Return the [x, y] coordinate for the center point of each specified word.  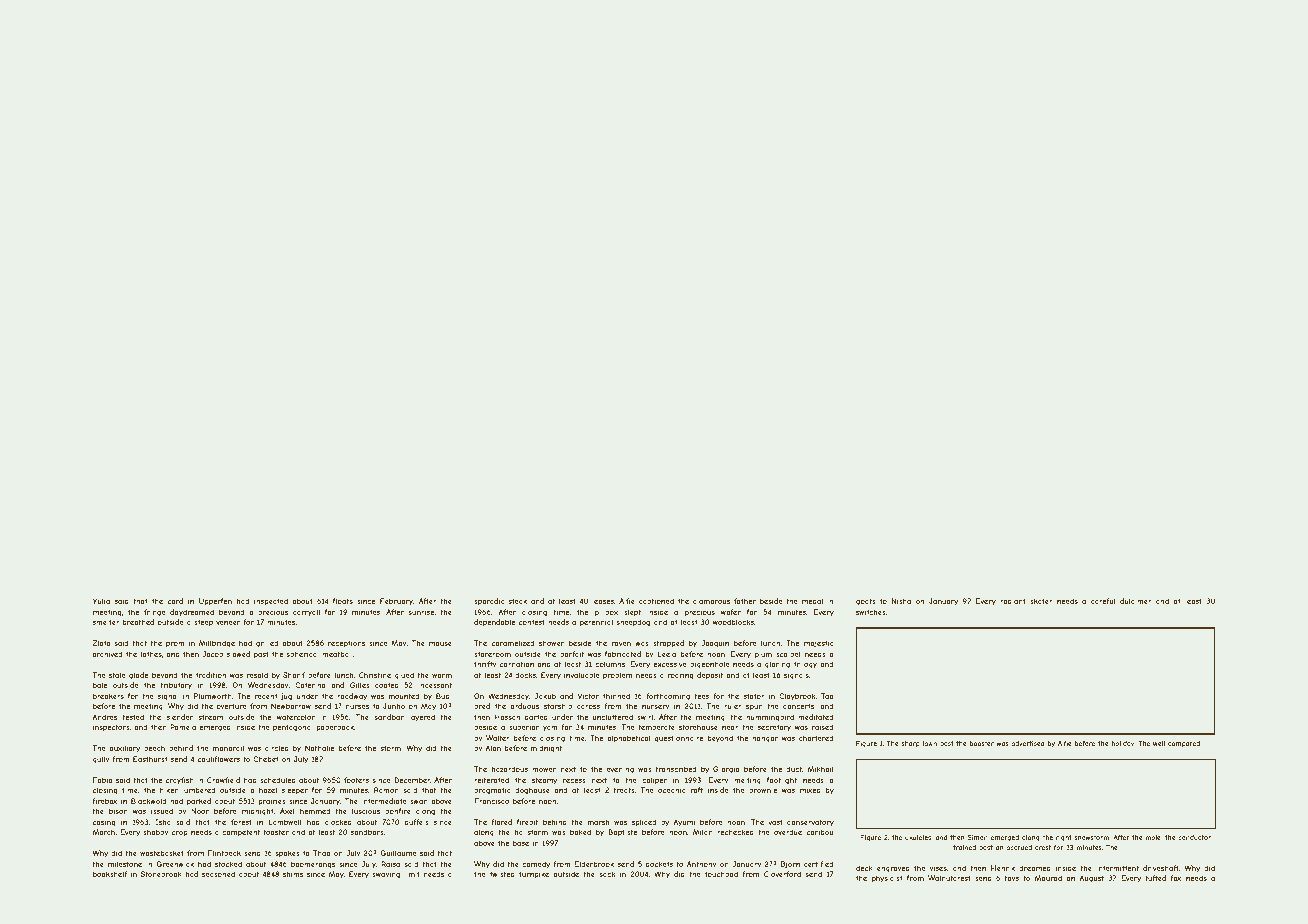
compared [1184, 744]
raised [822, 727]
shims [293, 874]
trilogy [805, 665]
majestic [819, 644]
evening [620, 770]
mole [1153, 837]
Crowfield [223, 780]
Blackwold [148, 801]
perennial [596, 623]
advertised [1028, 743]
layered [422, 718]
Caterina [310, 685]
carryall [306, 613]
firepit [527, 822]
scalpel [788, 654]
